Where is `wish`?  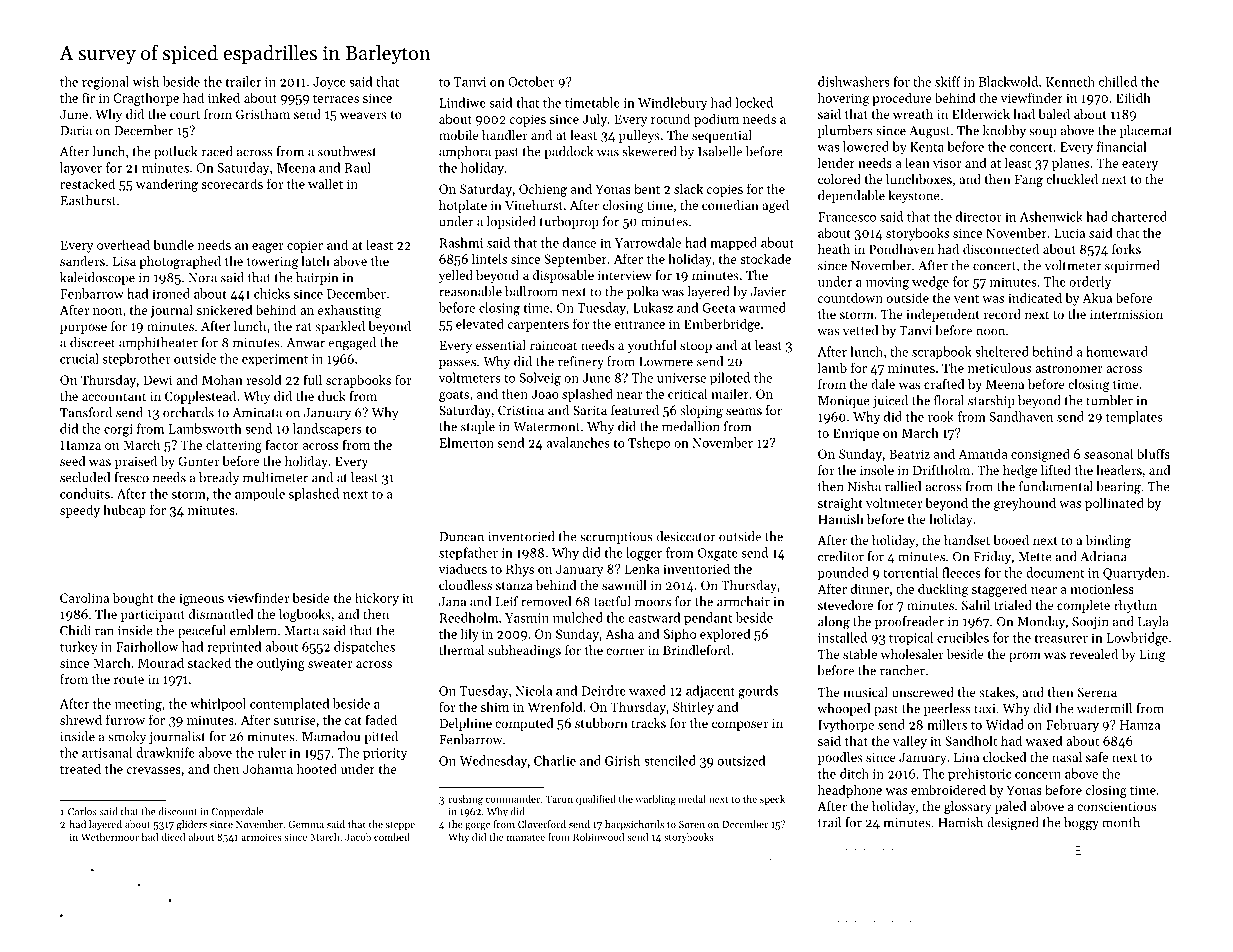 wish is located at coordinates (145, 81).
